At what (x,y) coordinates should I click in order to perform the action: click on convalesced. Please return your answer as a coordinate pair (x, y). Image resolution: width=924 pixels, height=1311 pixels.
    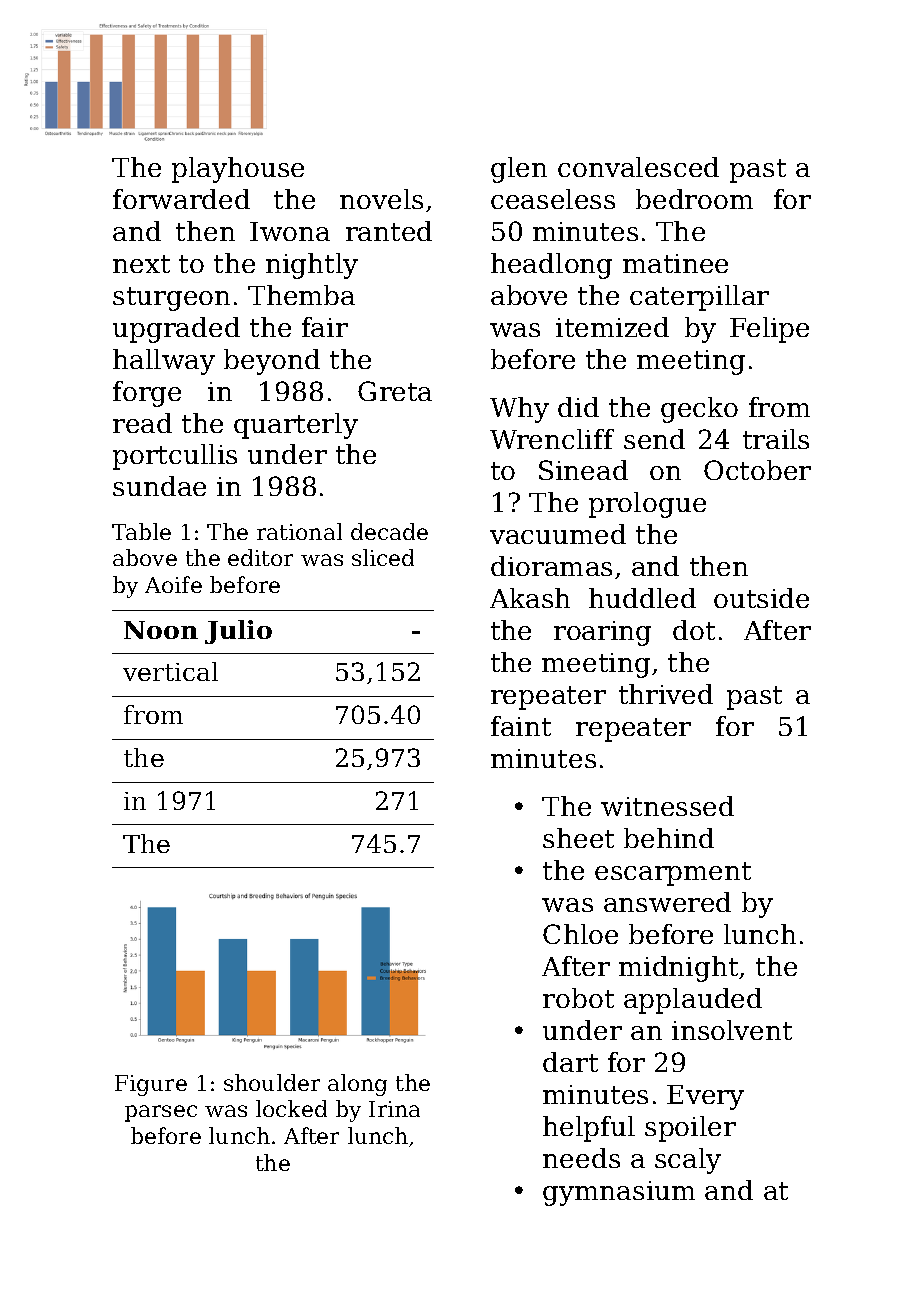
    Looking at the image, I should click on (638, 167).
